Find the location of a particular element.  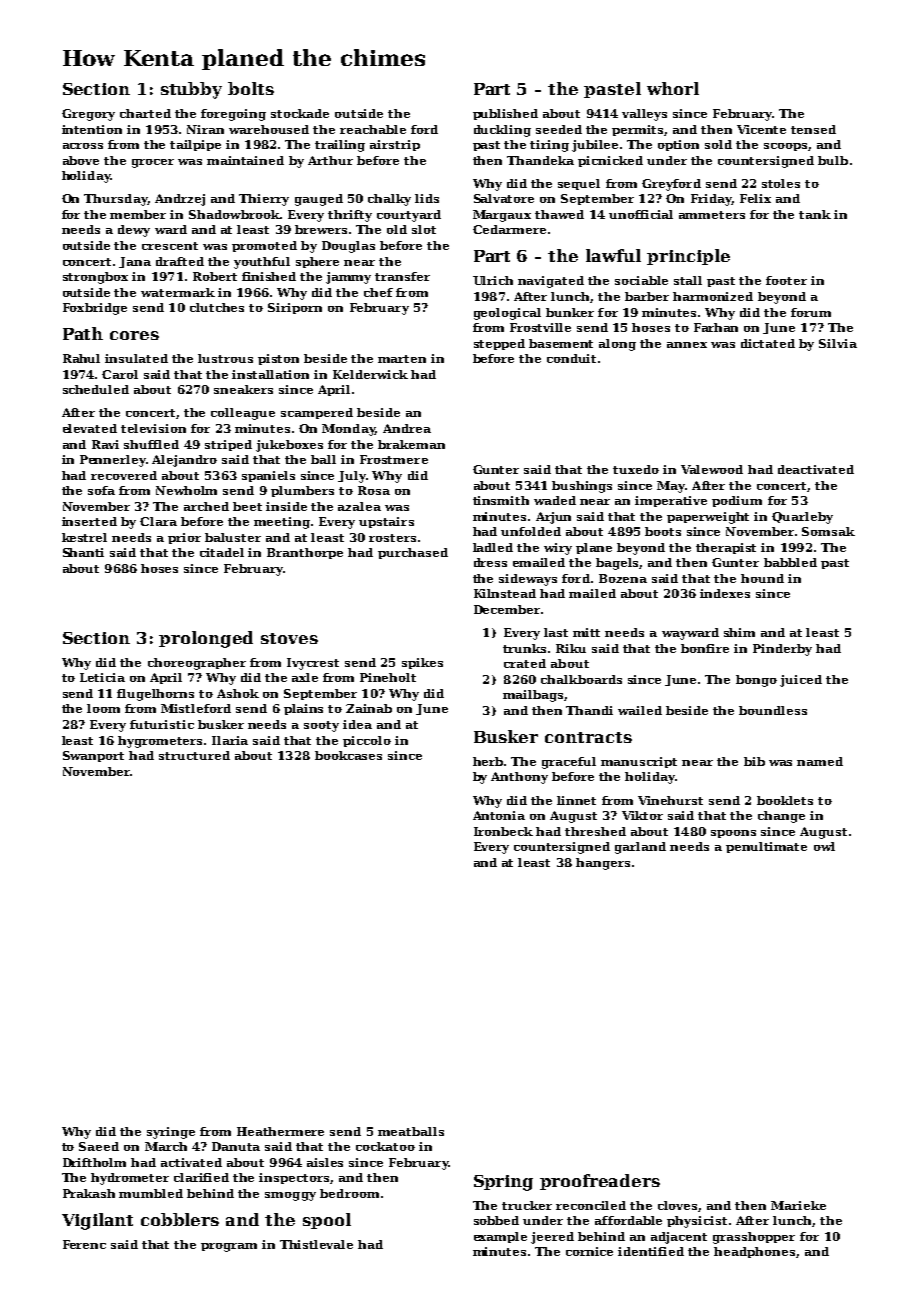

syringe is located at coordinates (171, 1133).
